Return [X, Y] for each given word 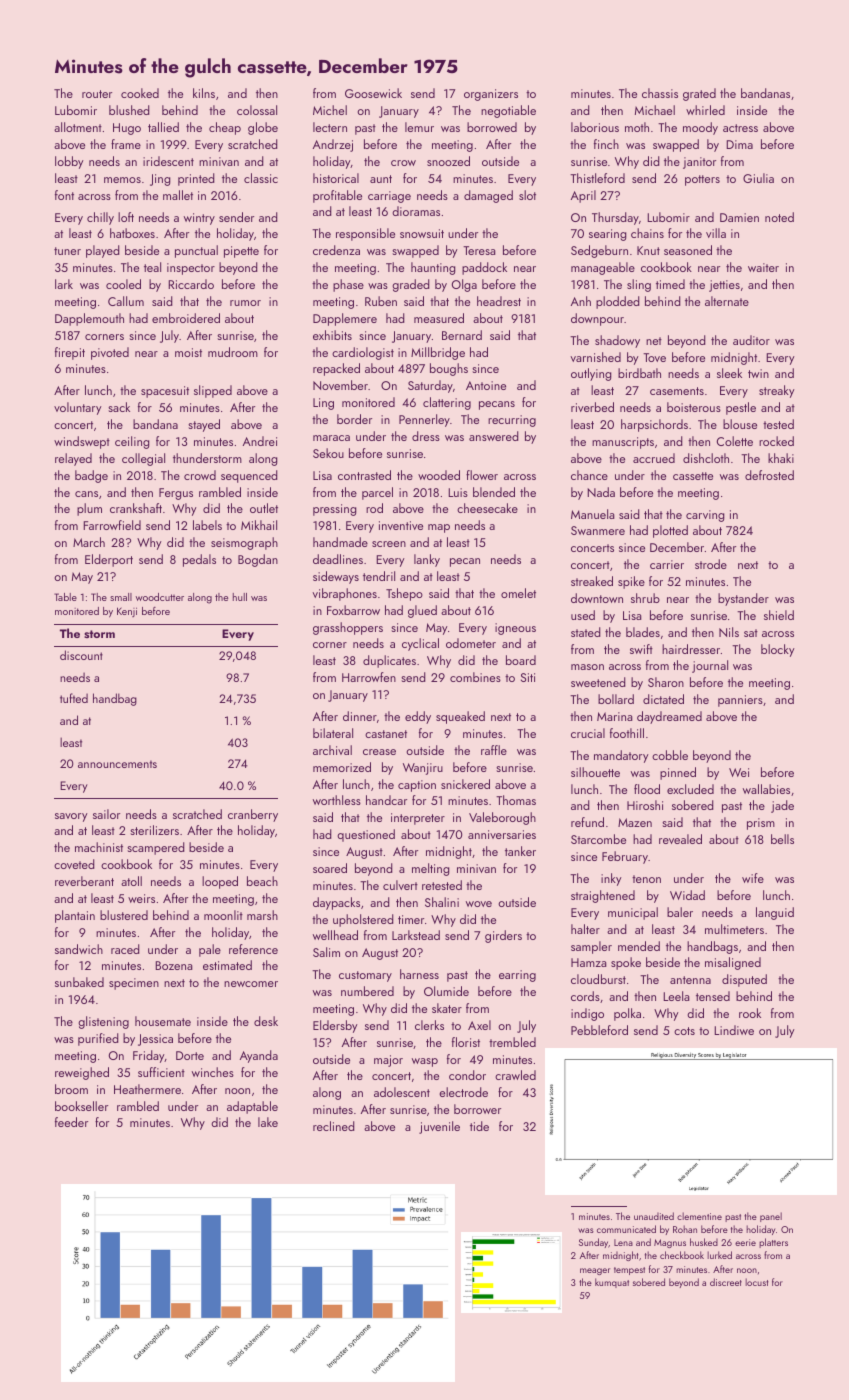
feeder [71, 1122]
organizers [491, 95]
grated [699, 94]
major [388, 1061]
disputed [744, 980]
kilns [204, 93]
